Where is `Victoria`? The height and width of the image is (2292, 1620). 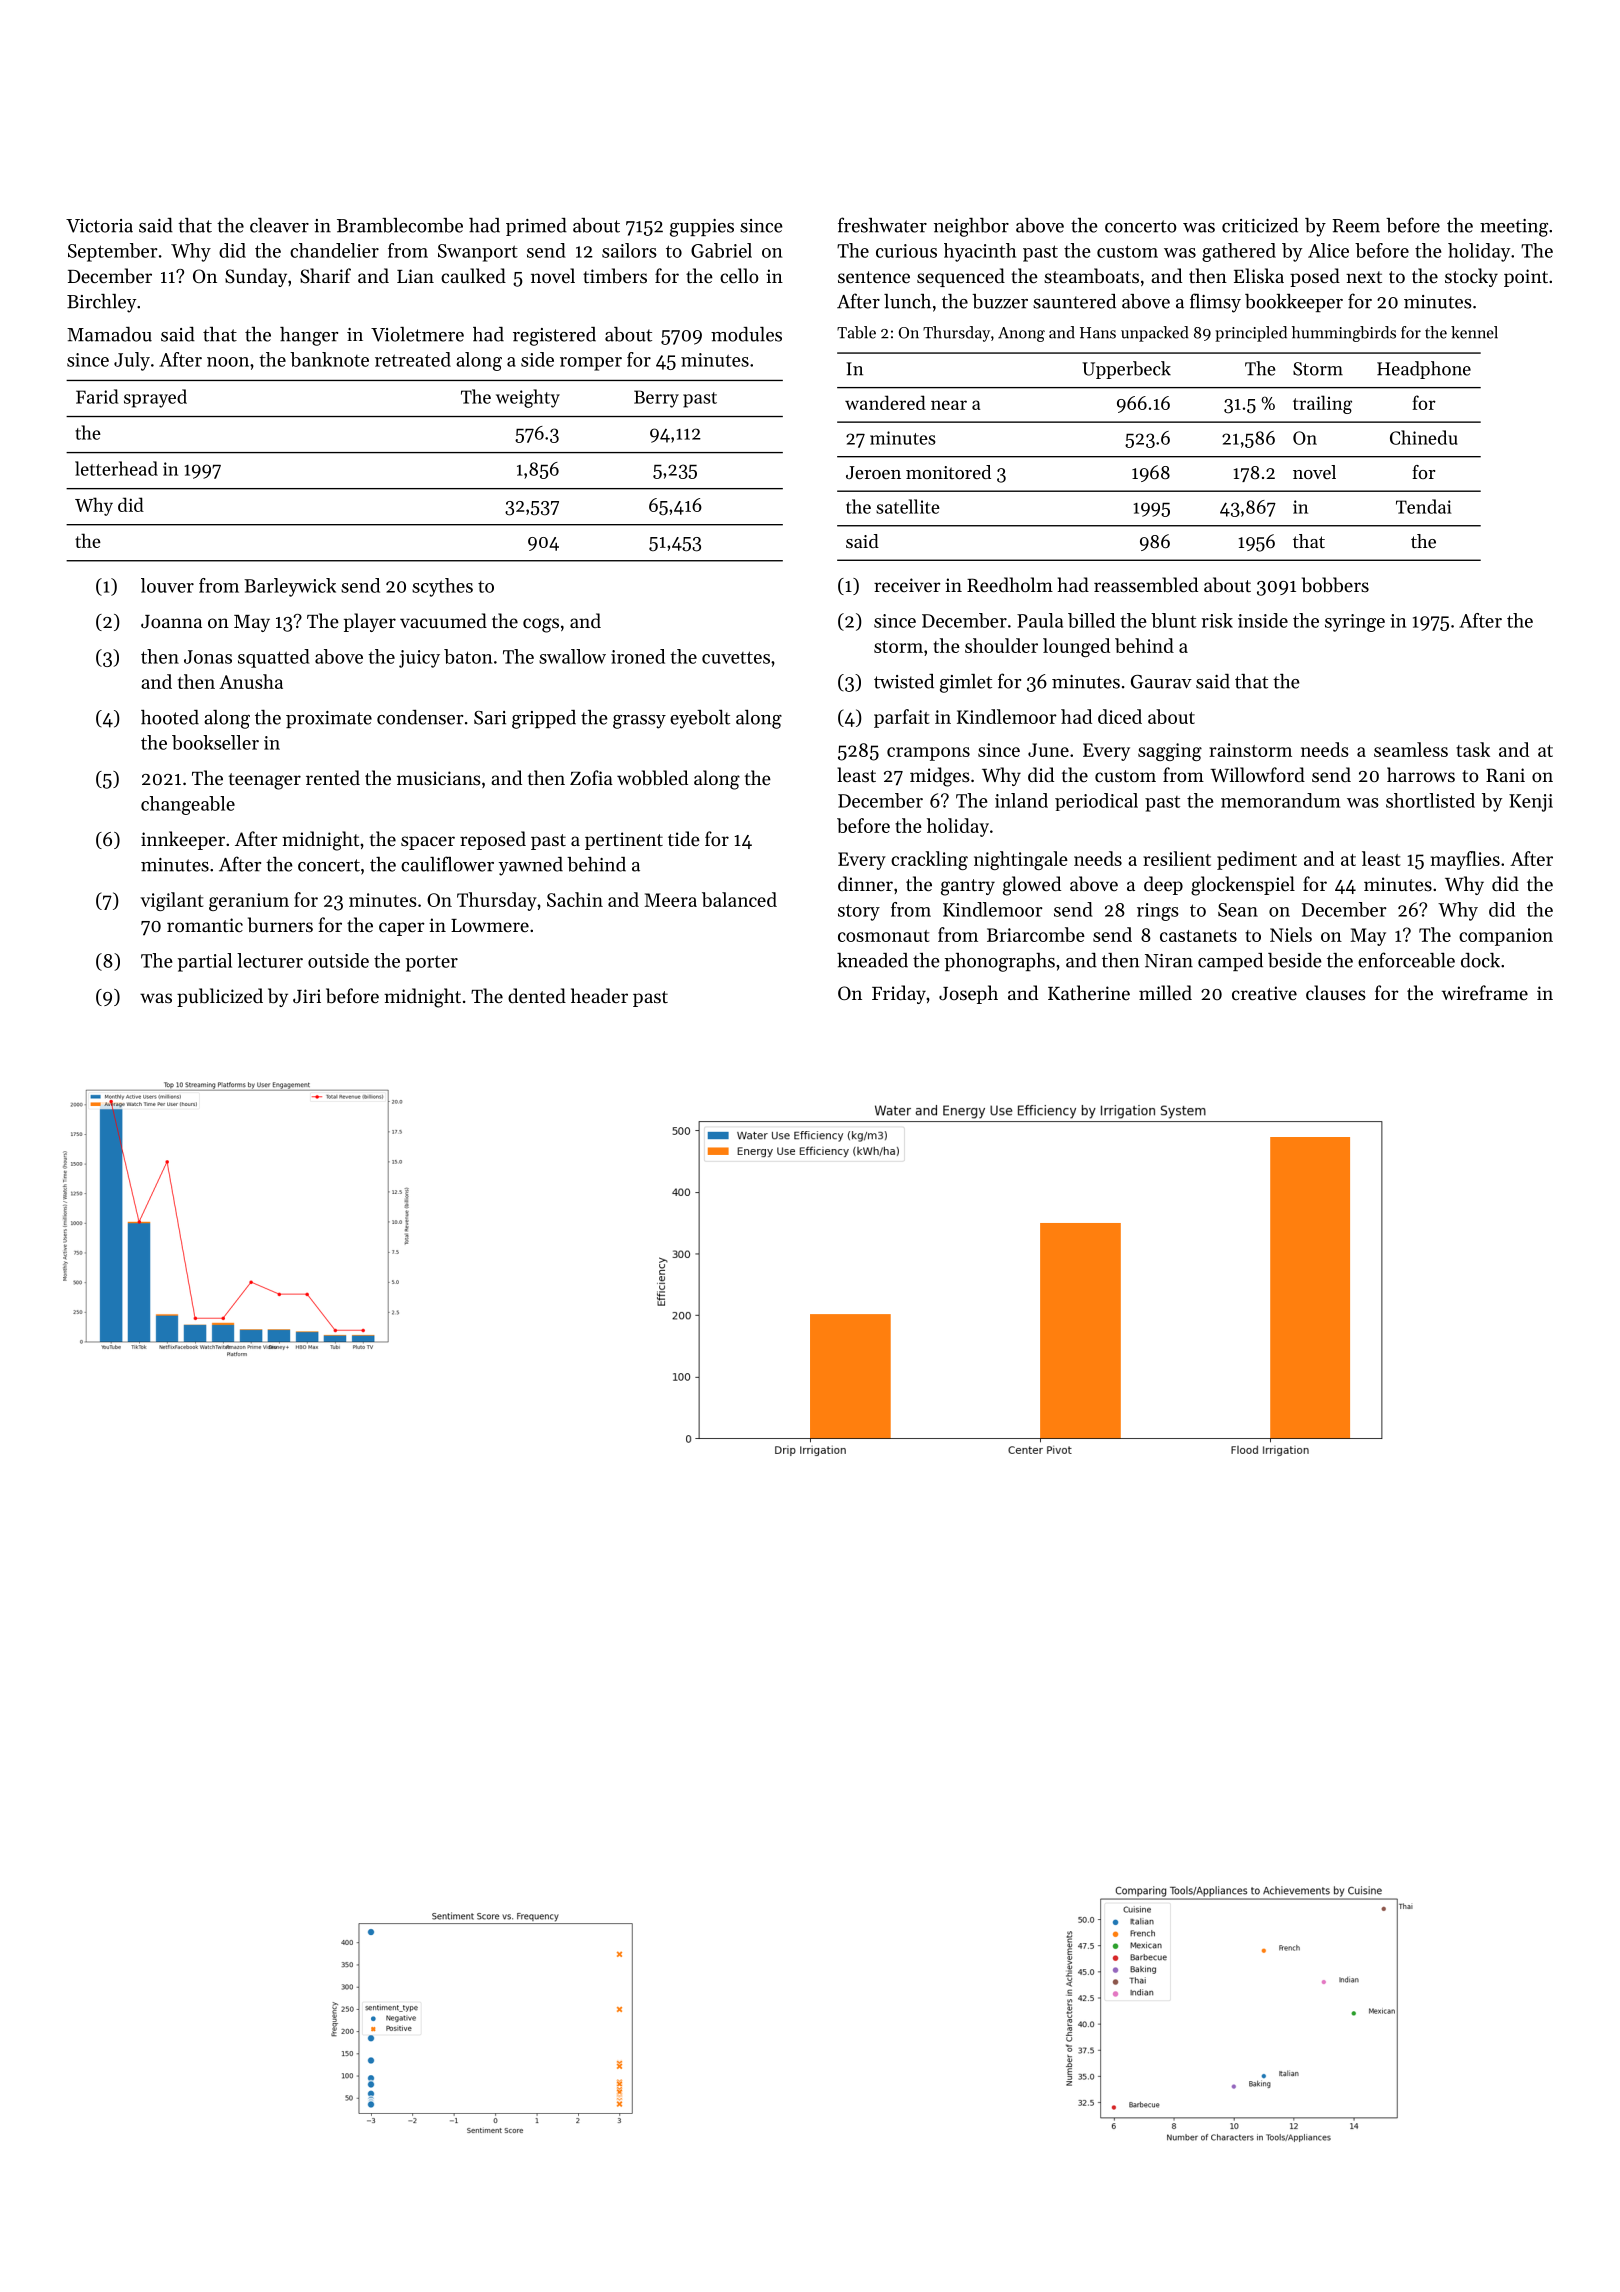 Victoria is located at coordinates (99, 226).
